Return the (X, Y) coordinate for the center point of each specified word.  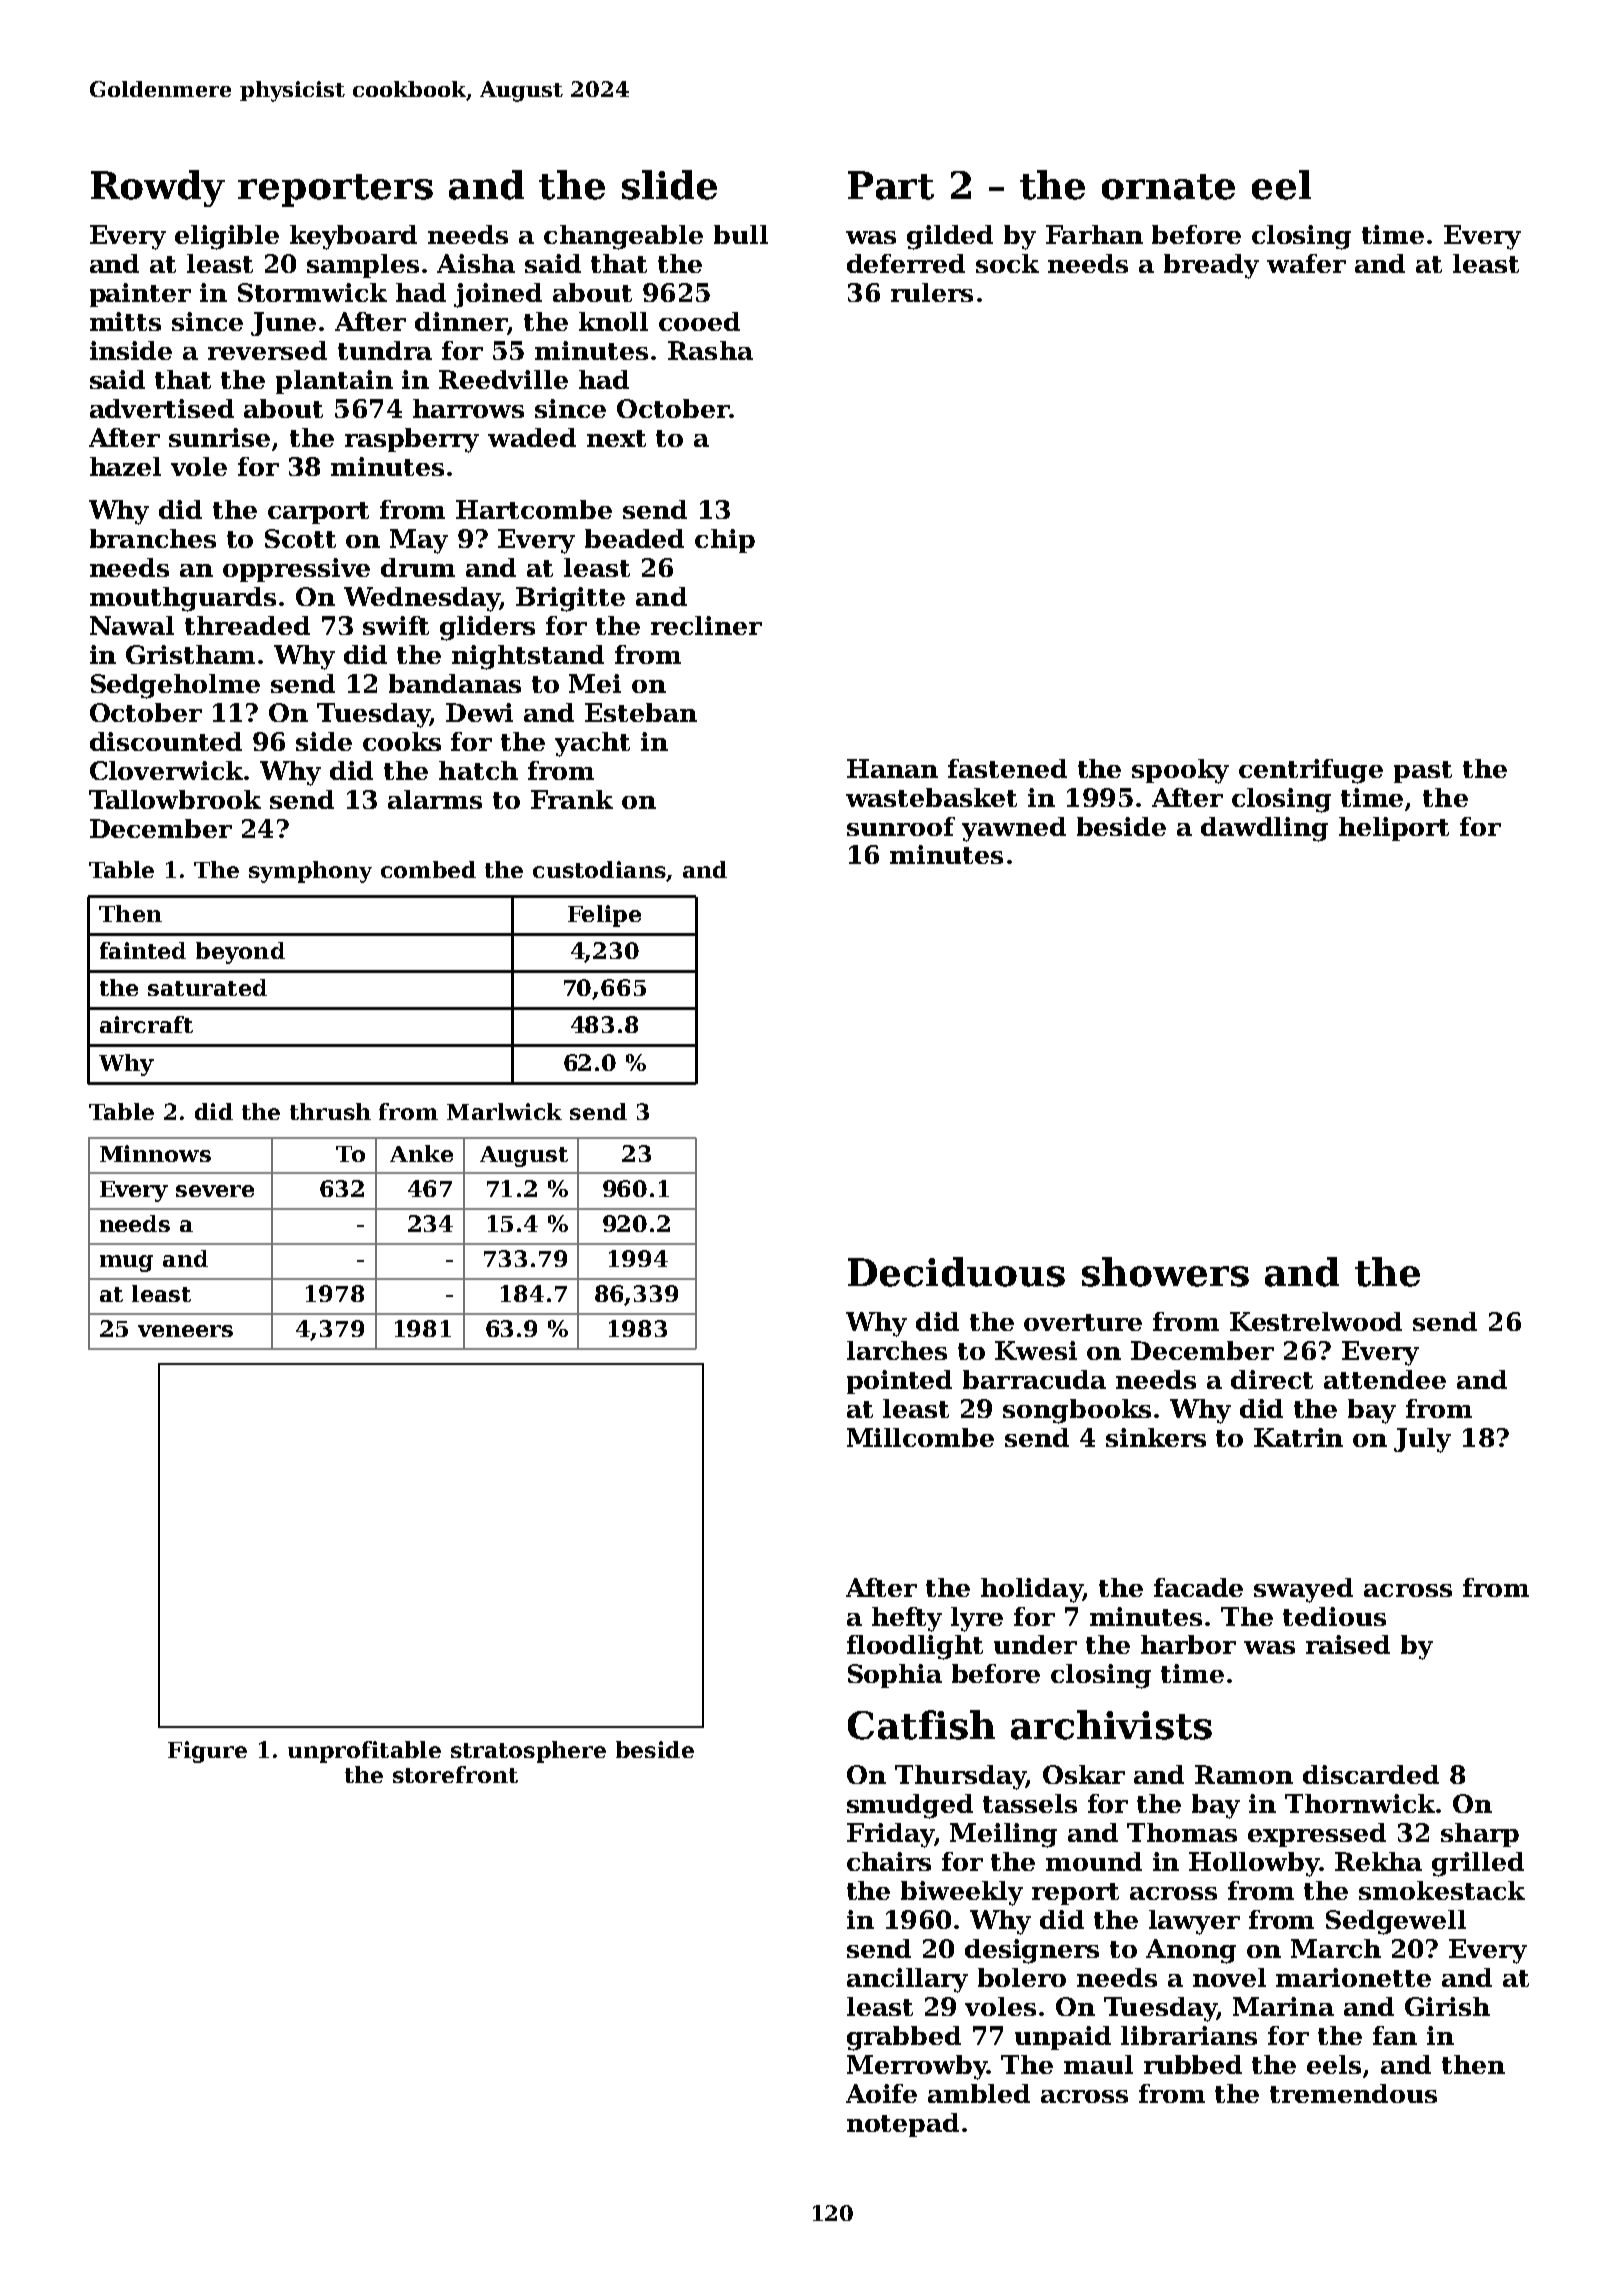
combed (428, 869)
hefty (907, 1619)
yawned (1014, 829)
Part (891, 185)
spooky (1180, 771)
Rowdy (158, 188)
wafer (1306, 263)
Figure (207, 1752)
